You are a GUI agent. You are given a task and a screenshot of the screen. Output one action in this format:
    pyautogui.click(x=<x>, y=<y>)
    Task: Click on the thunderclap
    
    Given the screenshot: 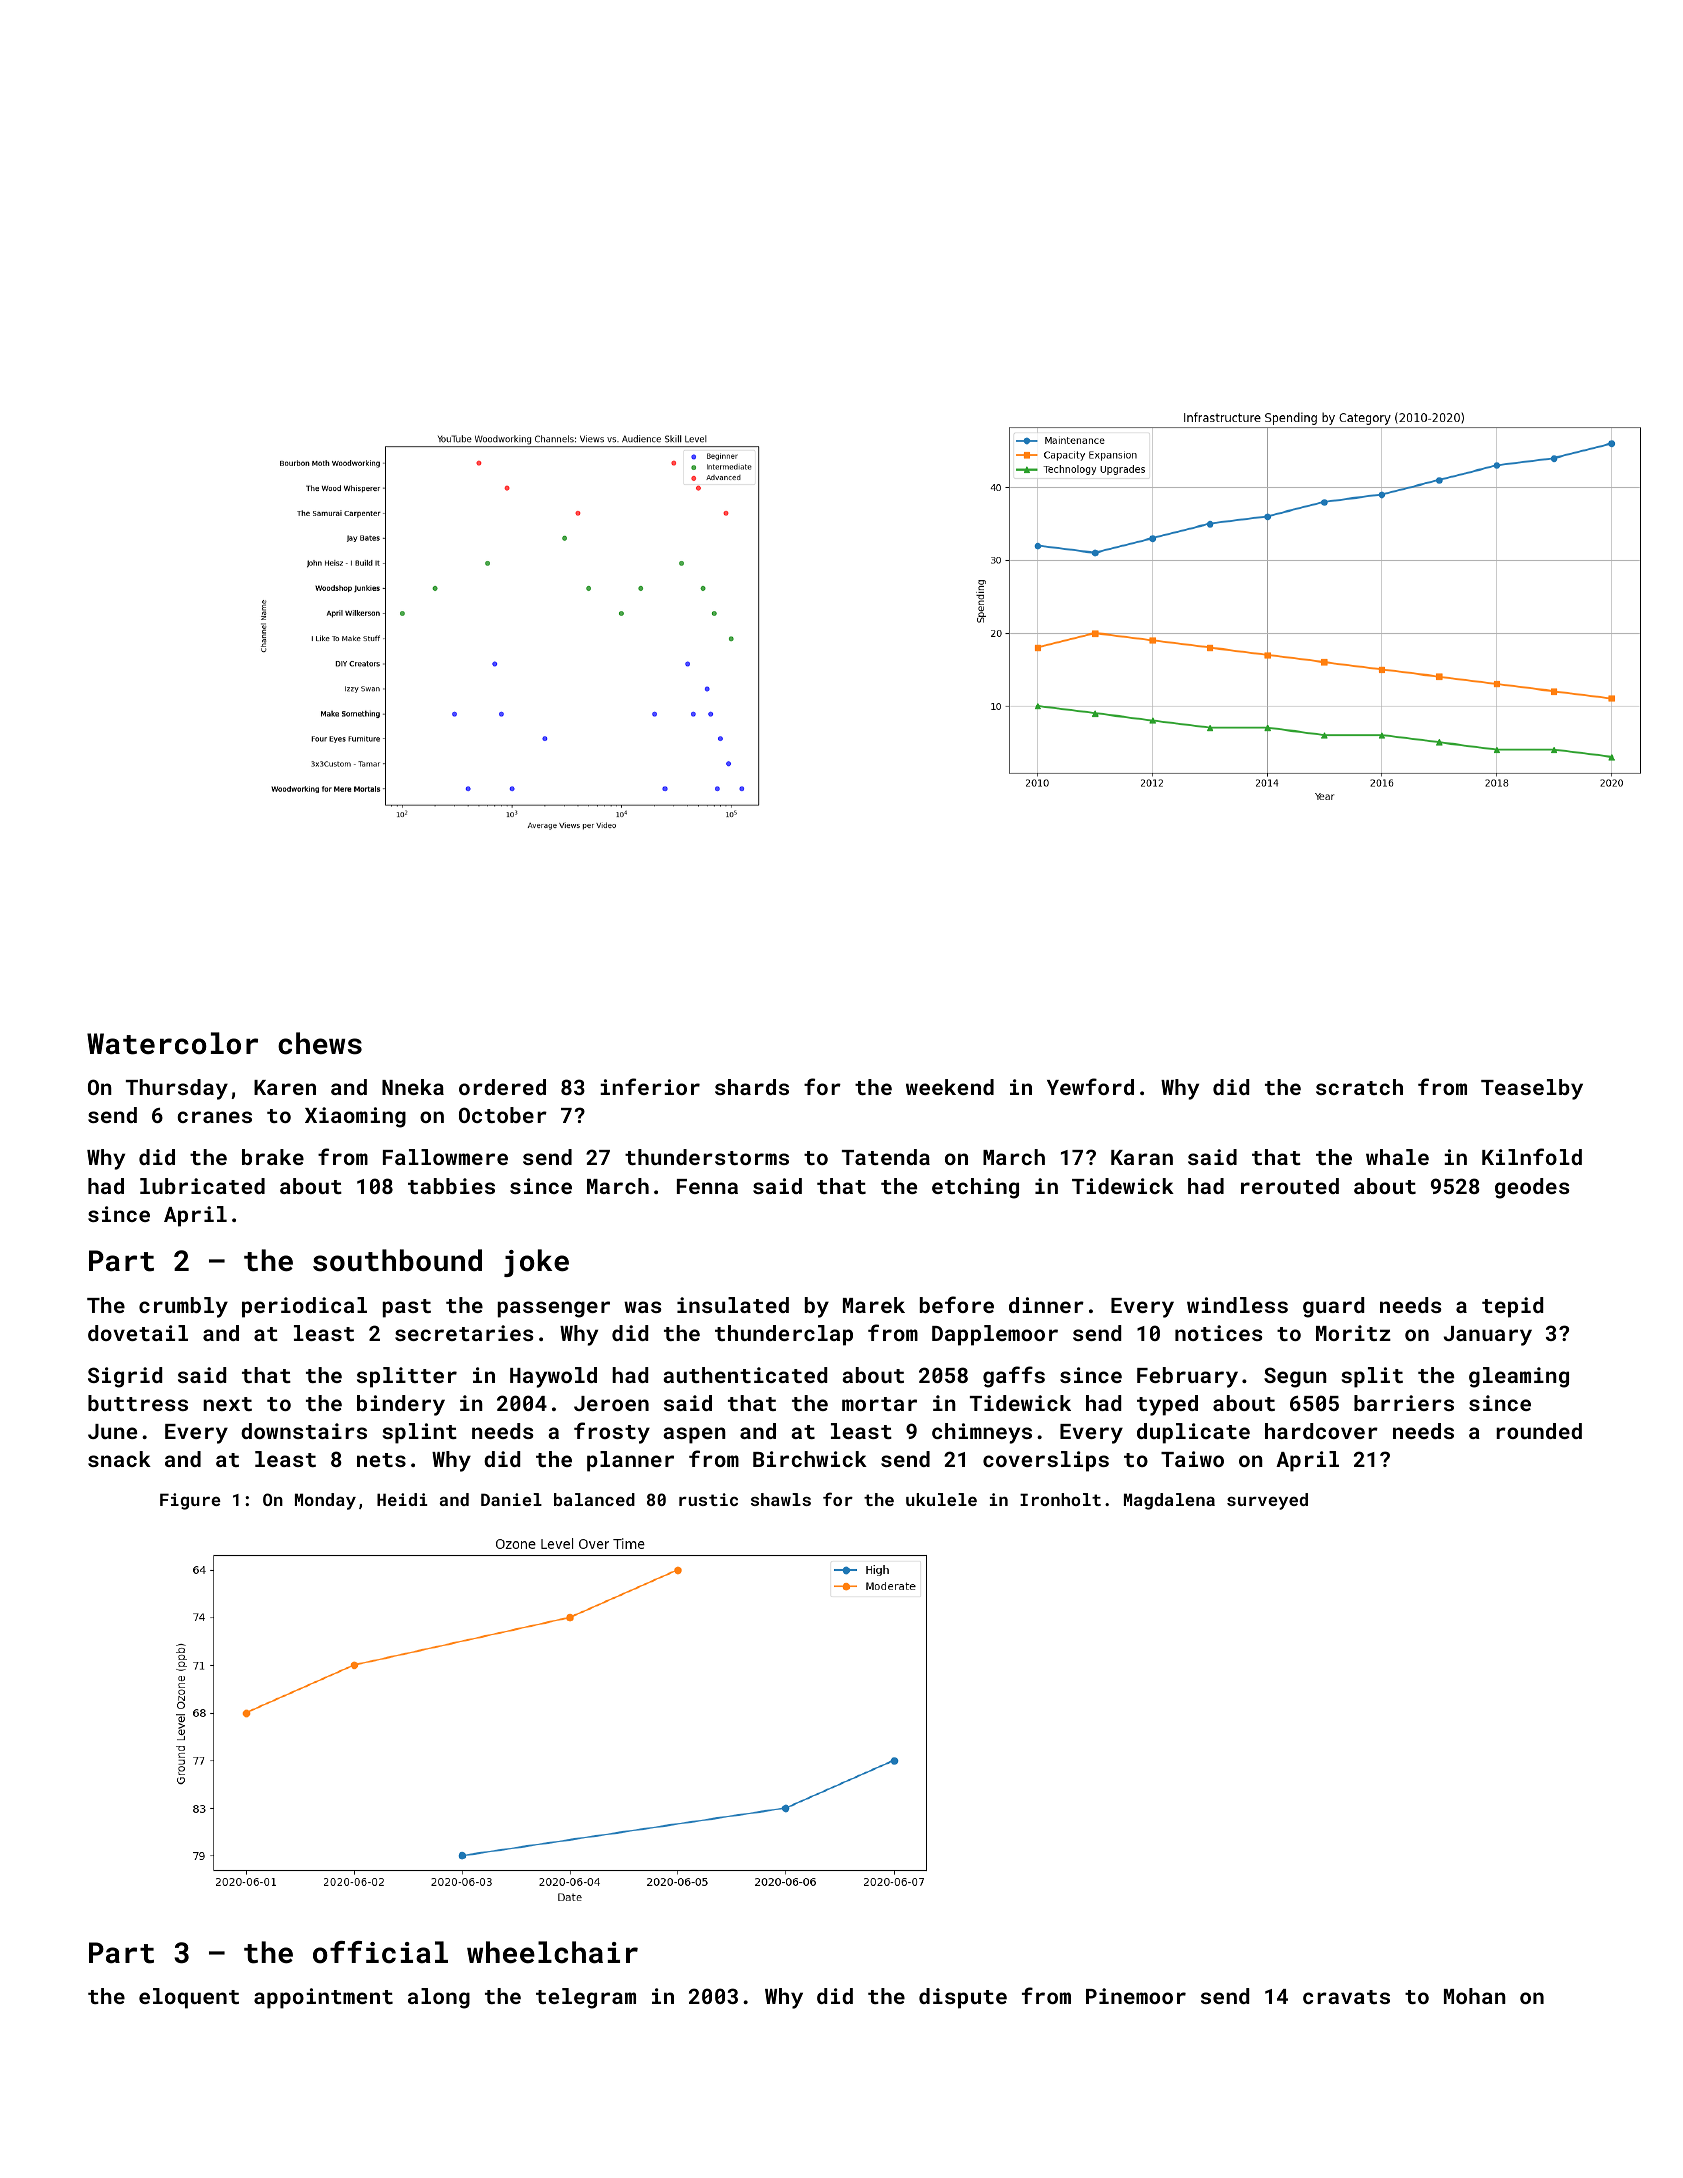 What is the action you would take?
    pyautogui.click(x=784, y=1335)
